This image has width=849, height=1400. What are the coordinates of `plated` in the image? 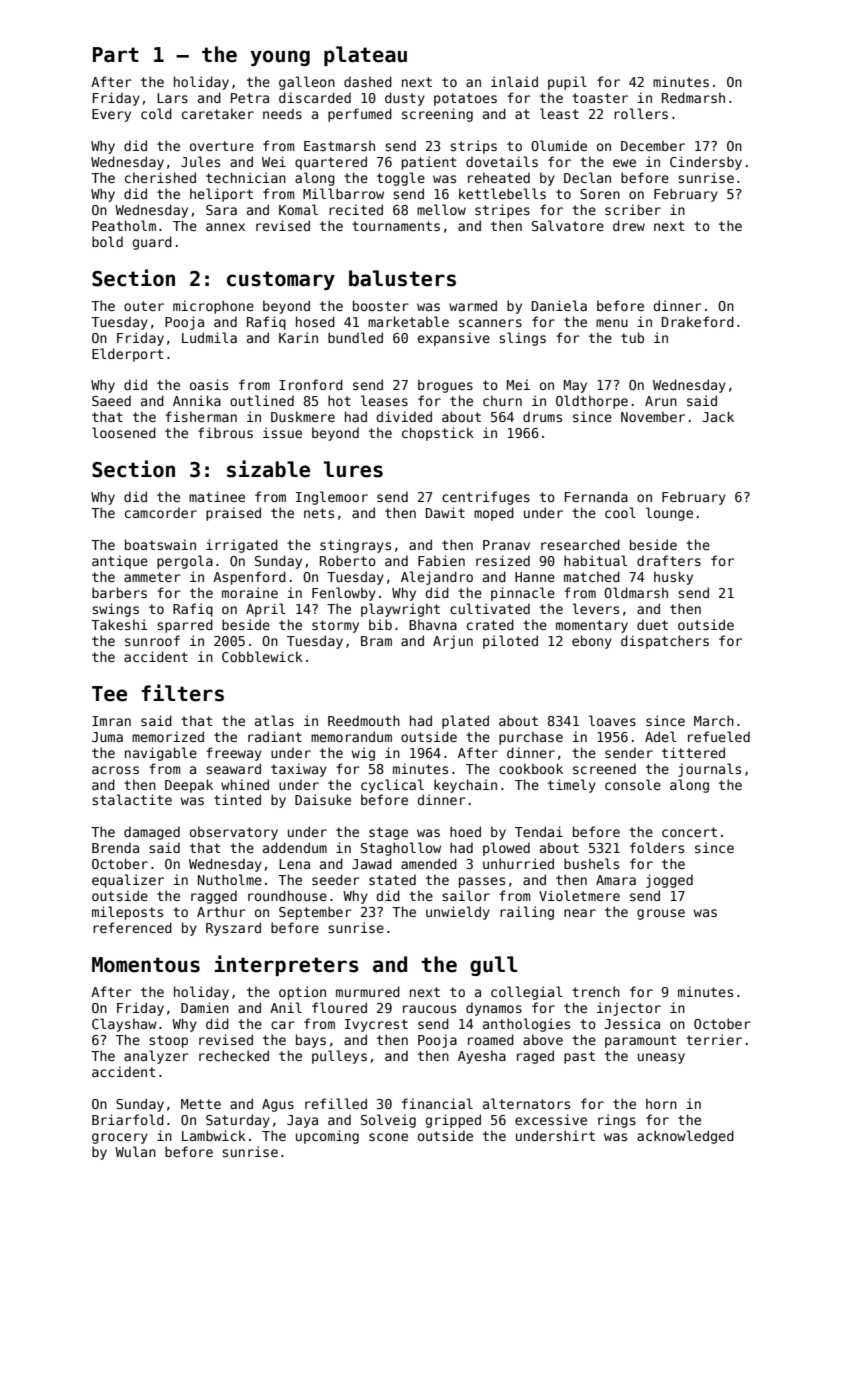 It's located at (465, 722).
